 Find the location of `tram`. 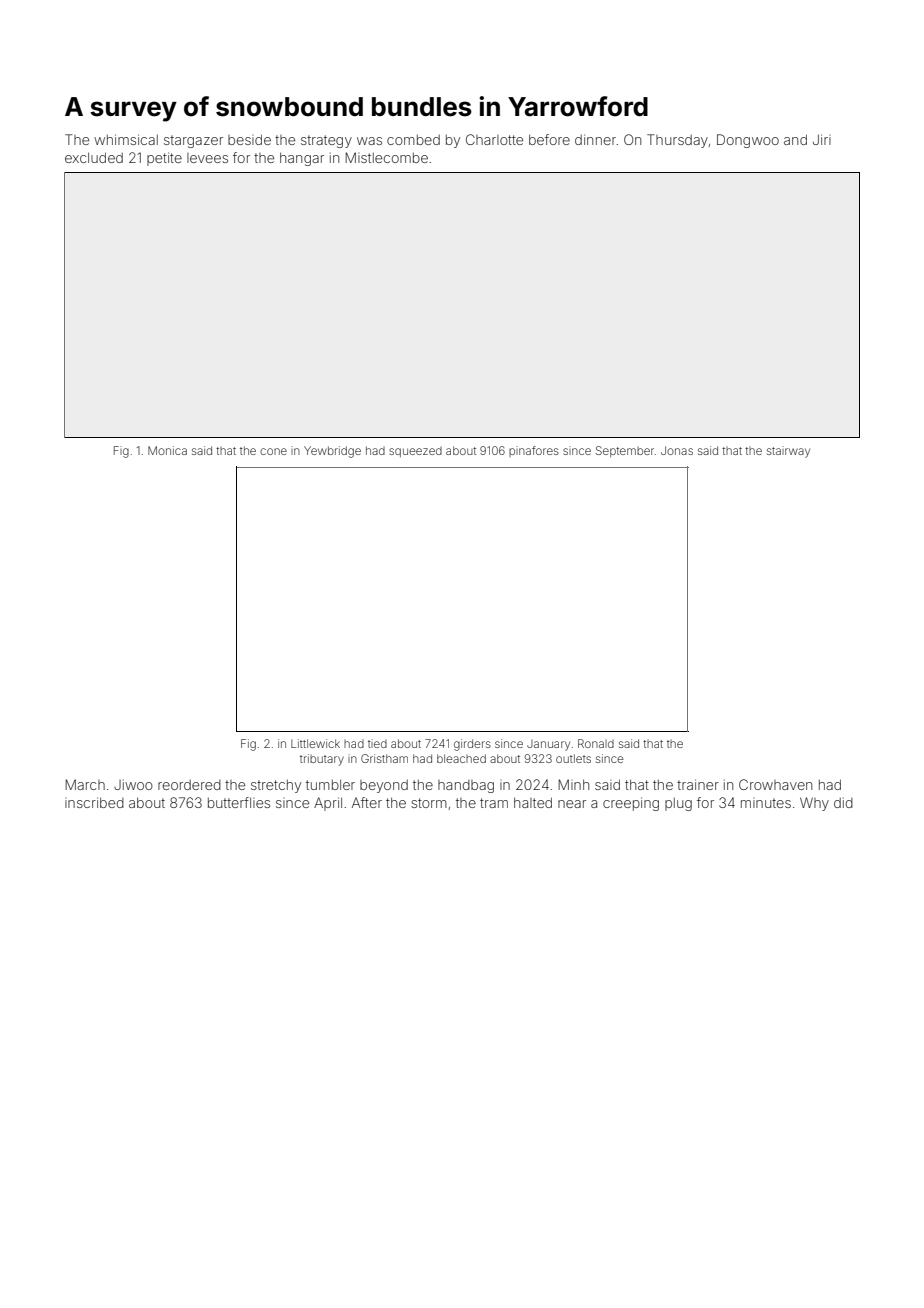

tram is located at coordinates (494, 803).
